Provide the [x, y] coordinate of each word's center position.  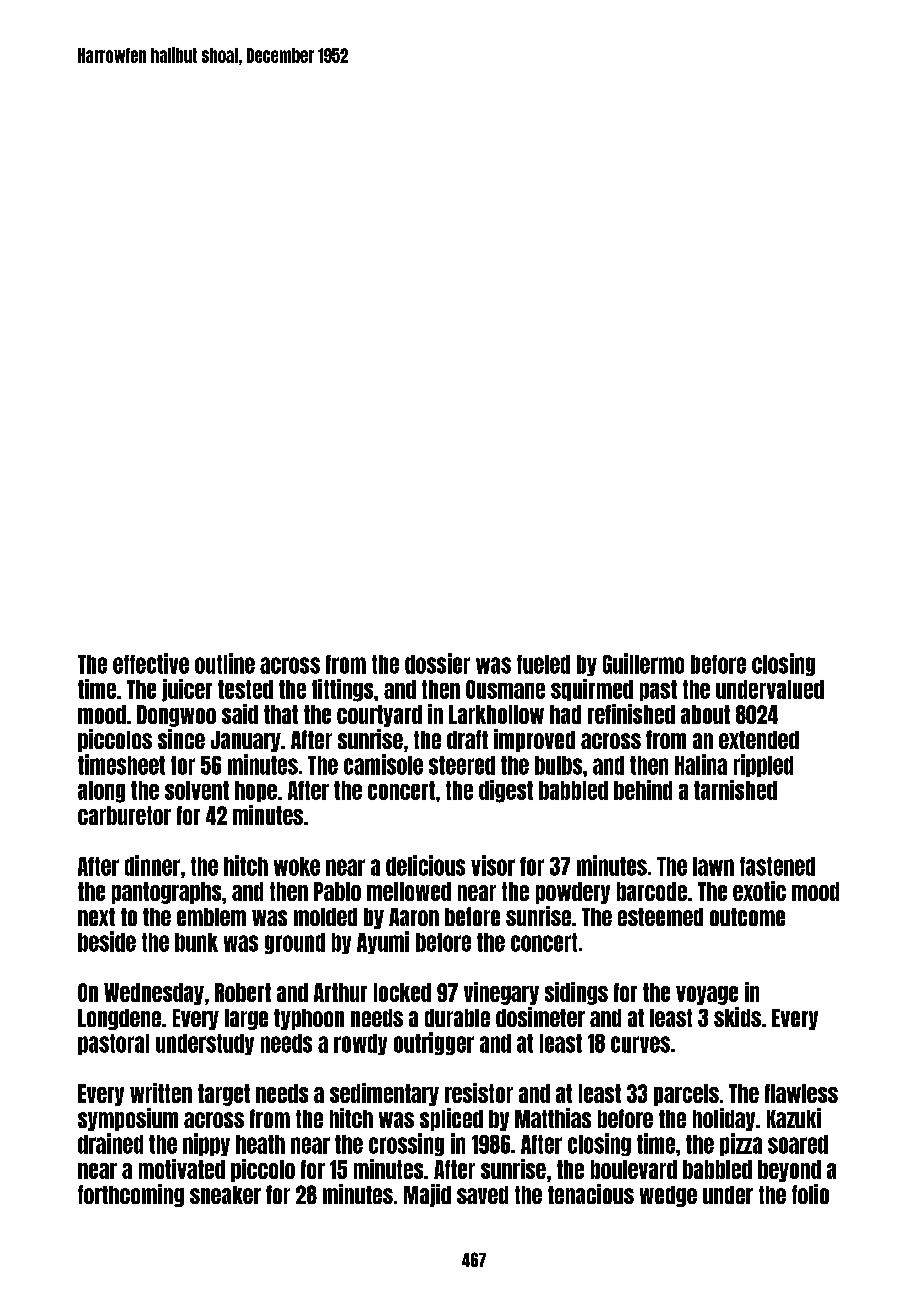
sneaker [225, 1195]
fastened [777, 866]
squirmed [592, 690]
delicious [425, 865]
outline [225, 663]
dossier [437, 663]
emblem [211, 917]
